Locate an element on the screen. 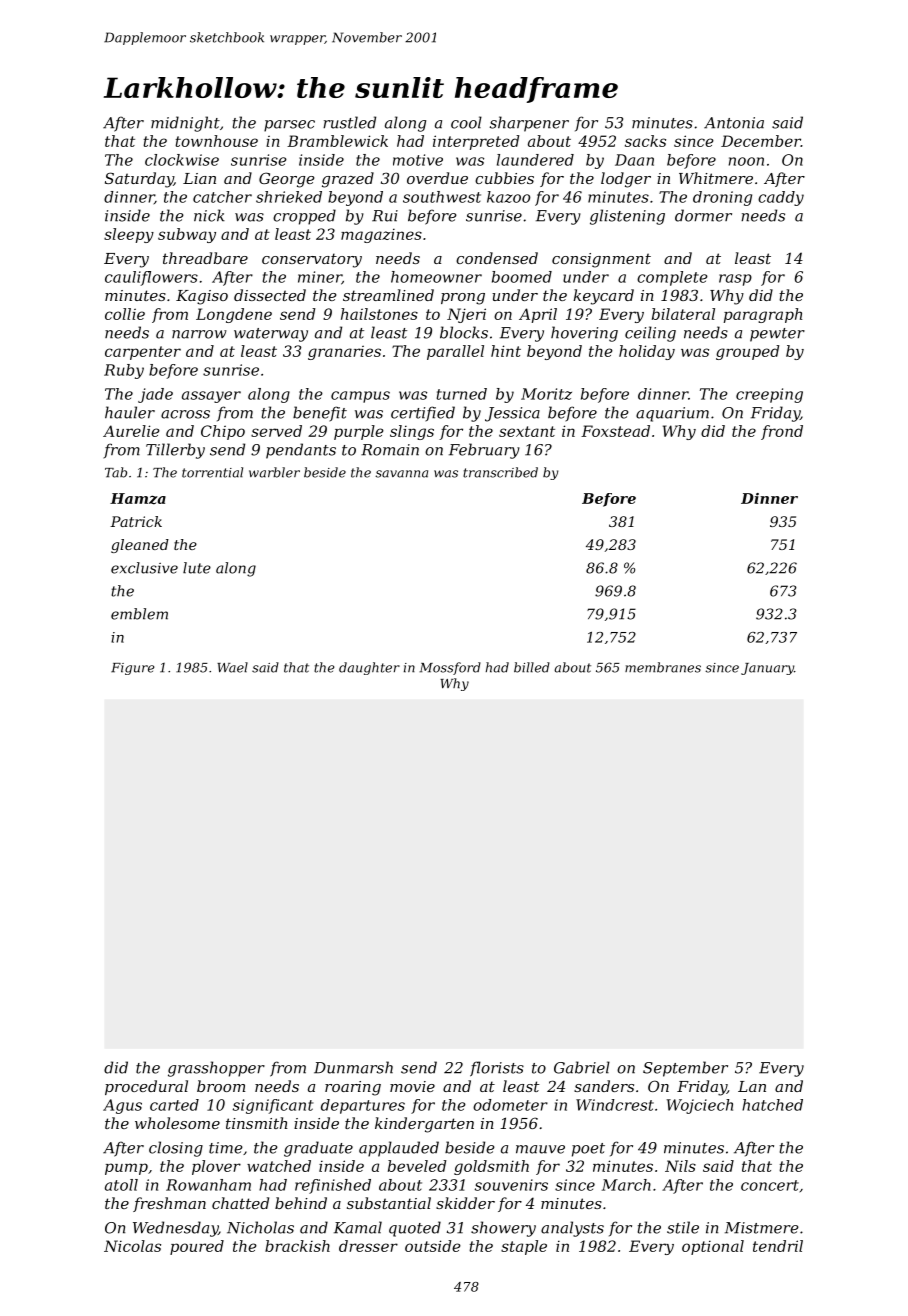 Image resolution: width=908 pixels, height=1316 pixels. departures is located at coordinates (363, 1106).
